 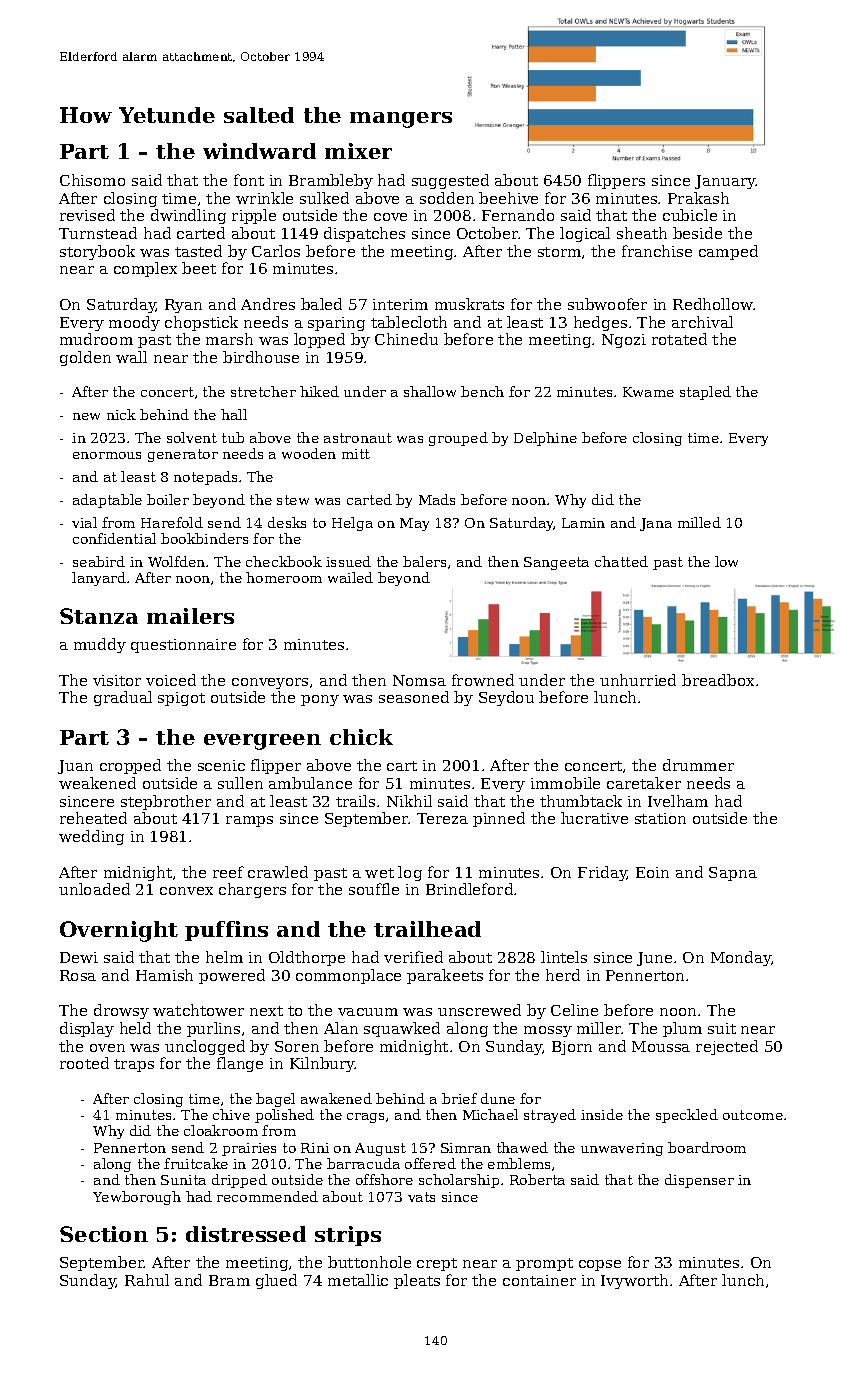 I want to click on stapled, so click(x=705, y=393).
